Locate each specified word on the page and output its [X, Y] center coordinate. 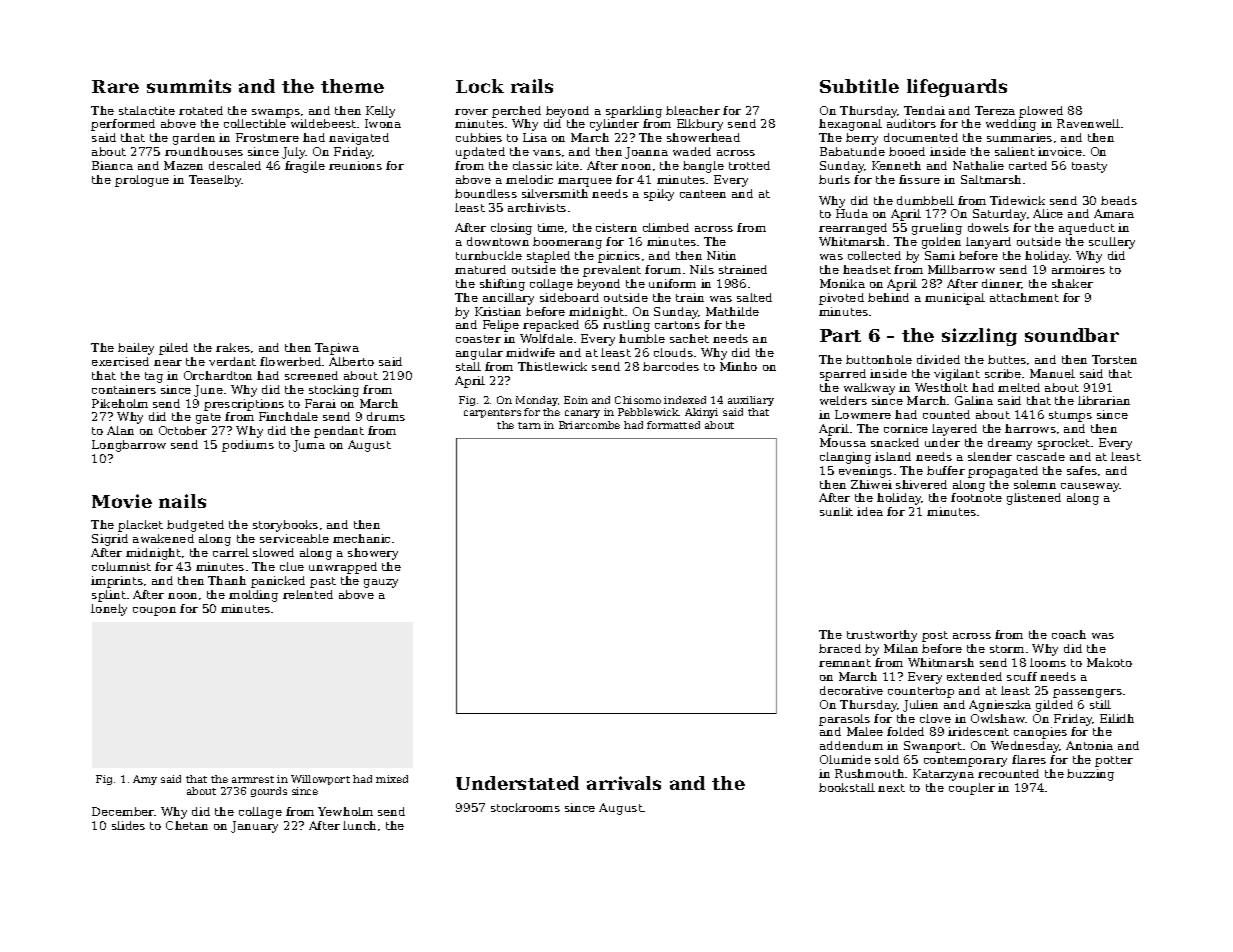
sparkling [634, 112]
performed [123, 125]
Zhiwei [871, 484]
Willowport [320, 780]
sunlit [836, 511]
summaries [1019, 137]
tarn [529, 425]
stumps [1070, 416]
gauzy [381, 583]
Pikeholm [120, 403]
